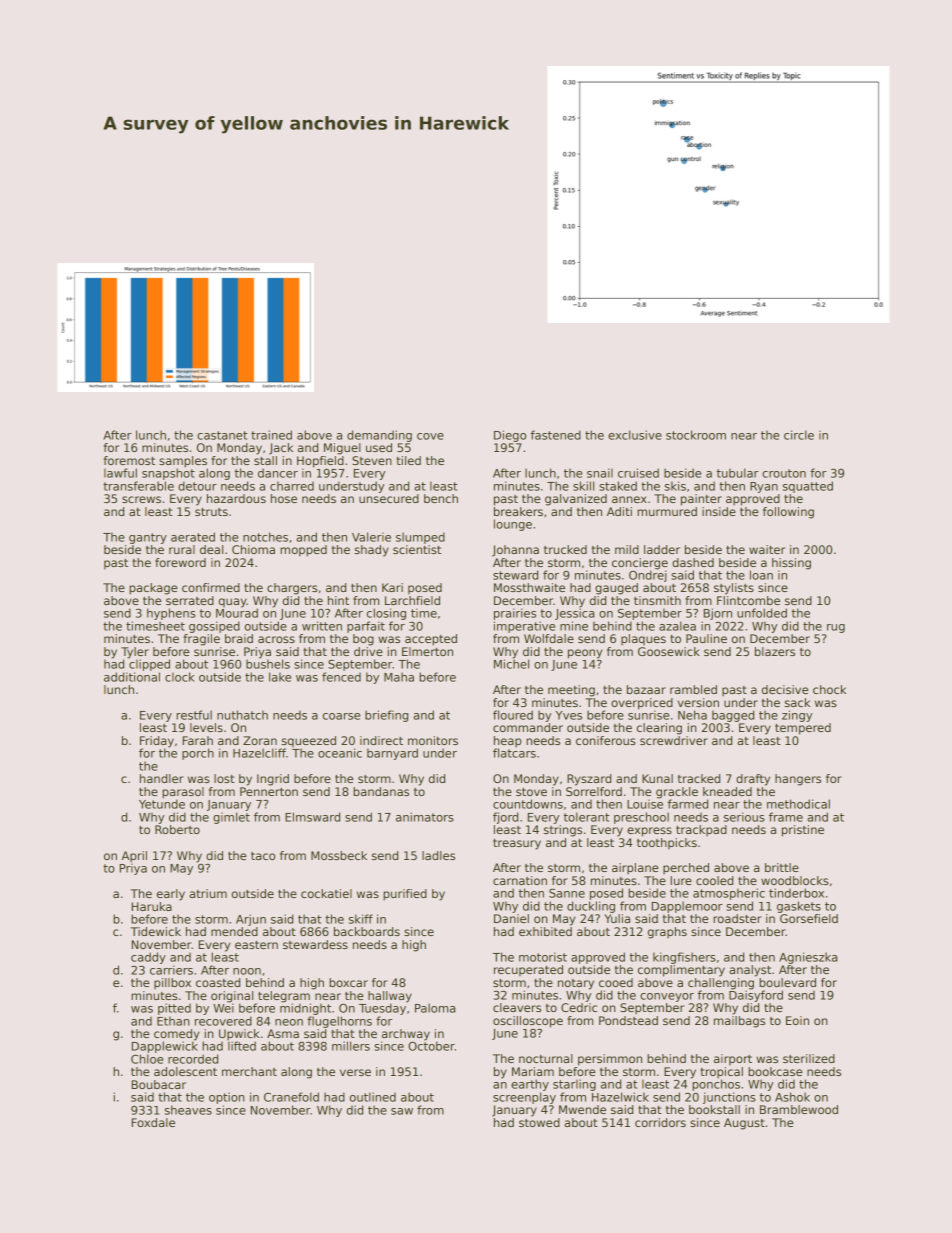 This image has height=1233, width=952. I want to click on barnyard, so click(392, 754).
